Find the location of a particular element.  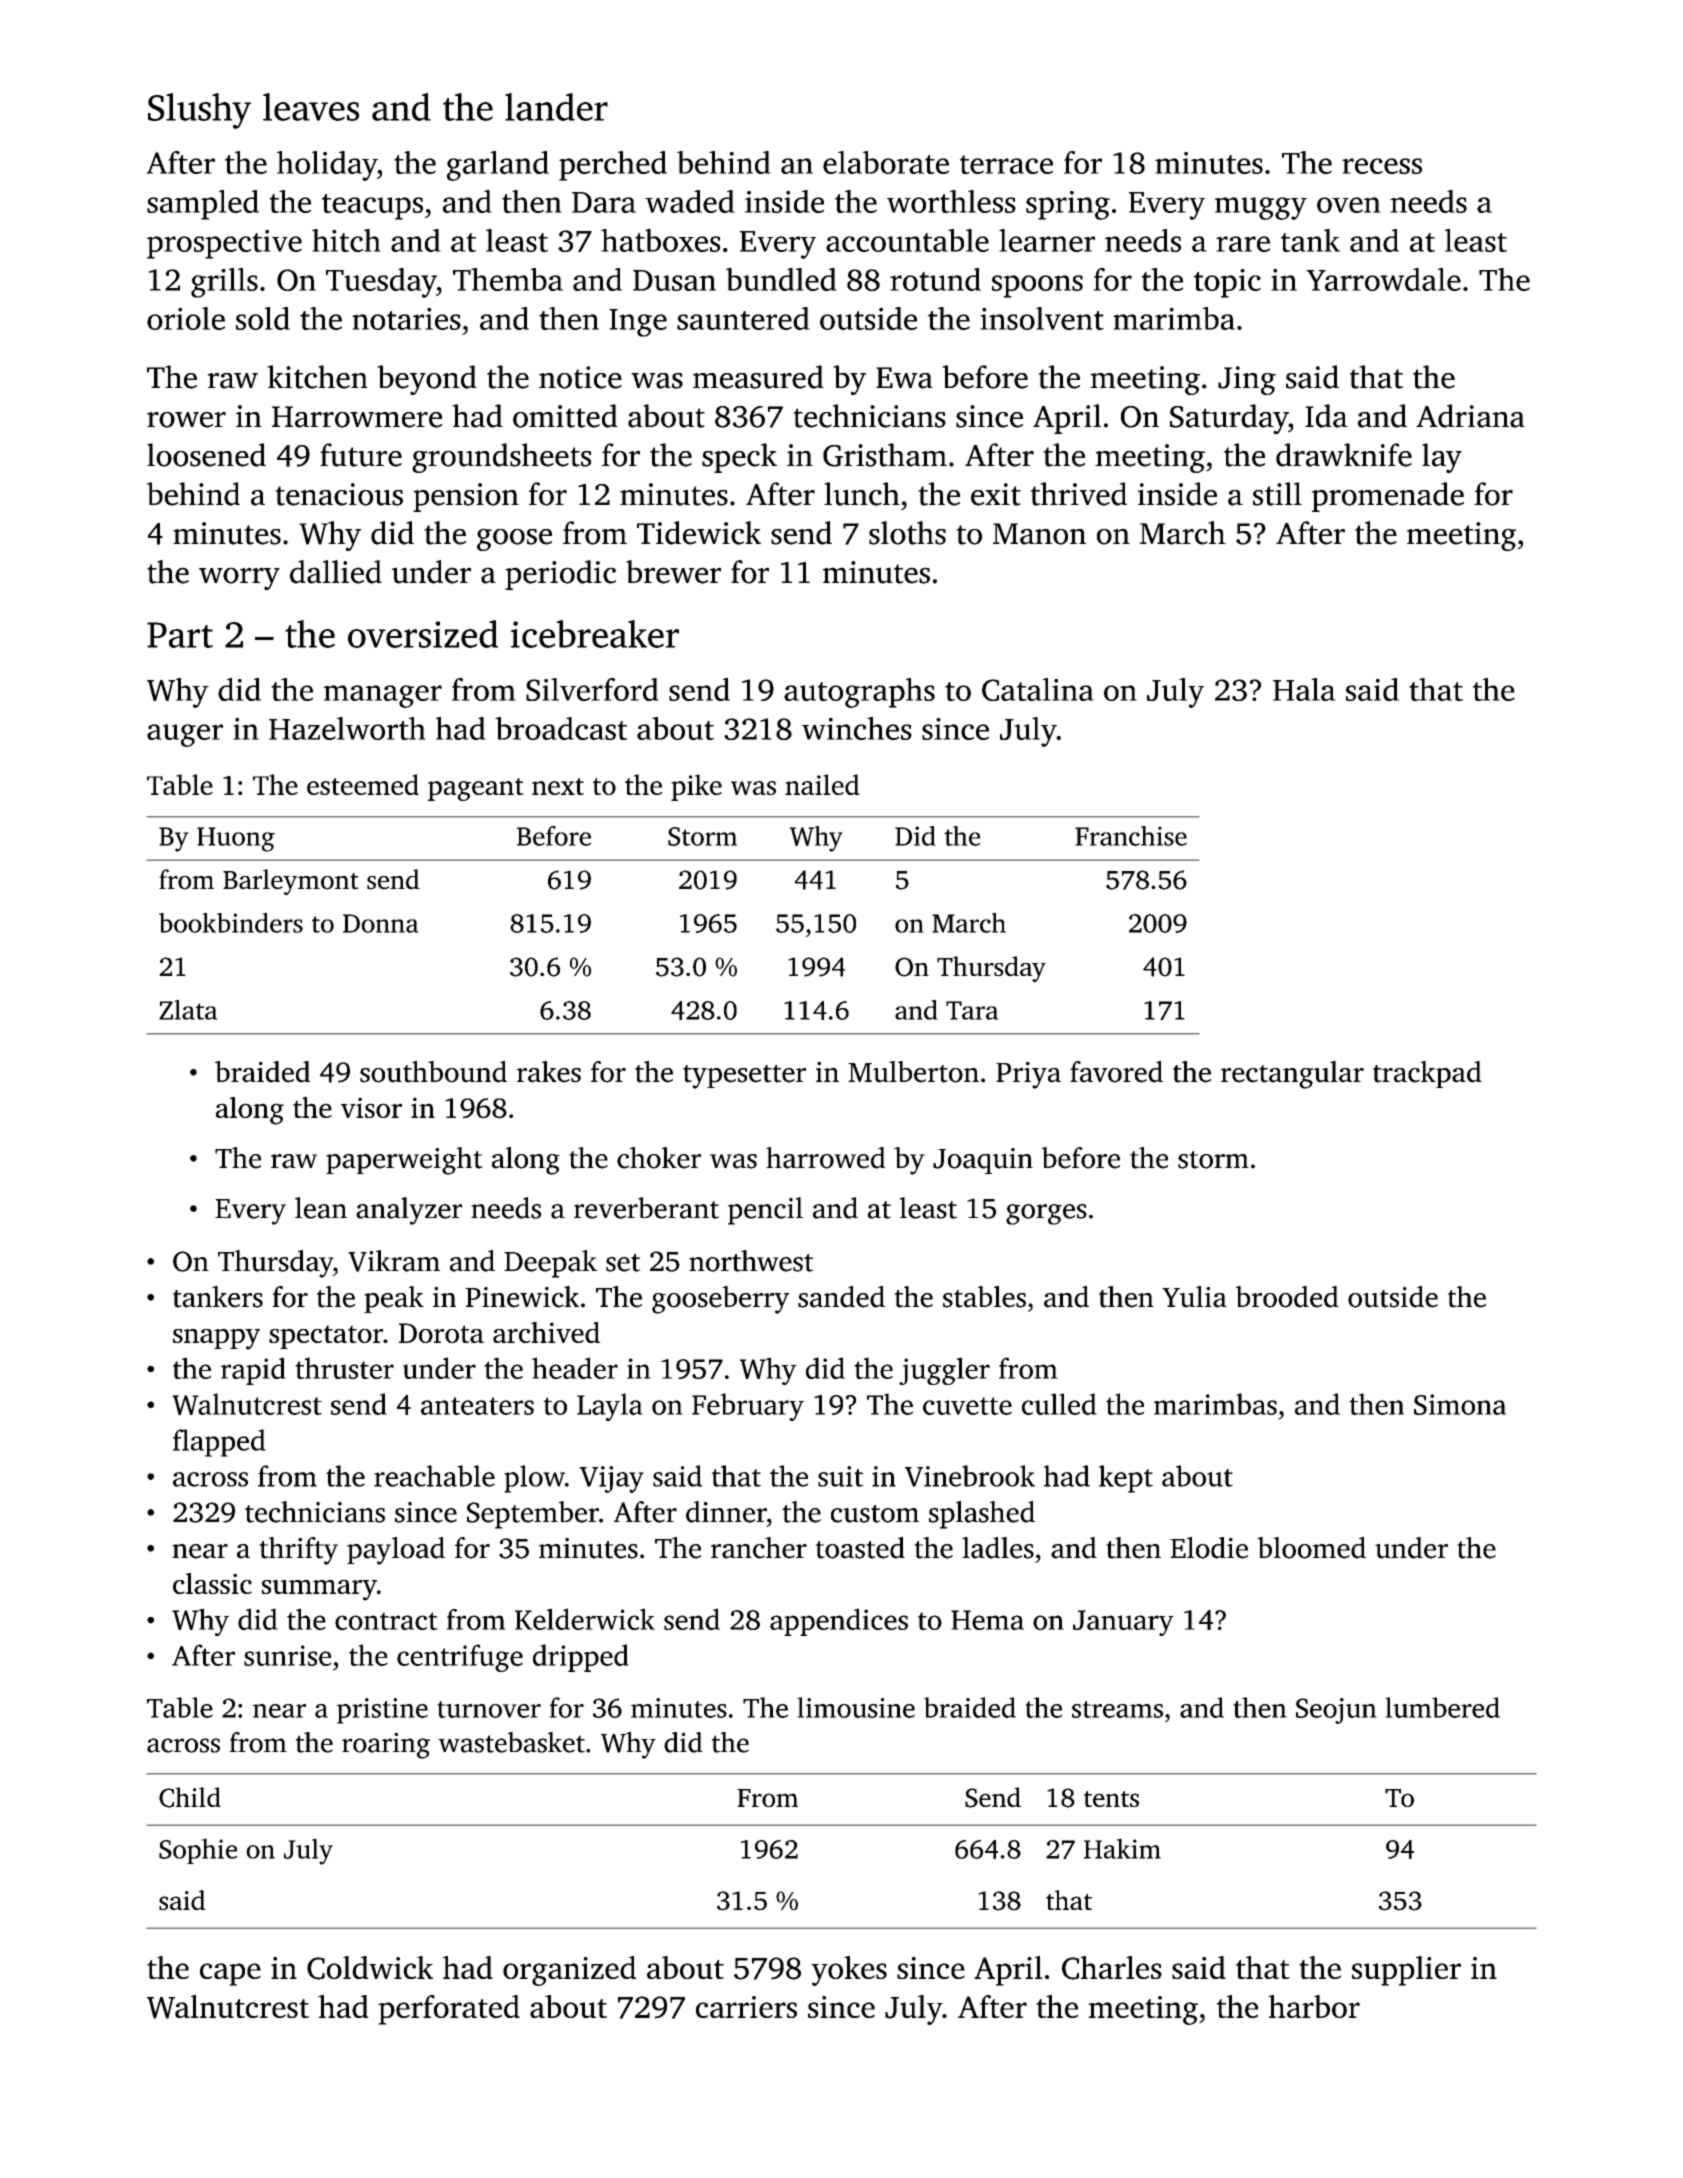

Yulia is located at coordinates (1194, 1297).
